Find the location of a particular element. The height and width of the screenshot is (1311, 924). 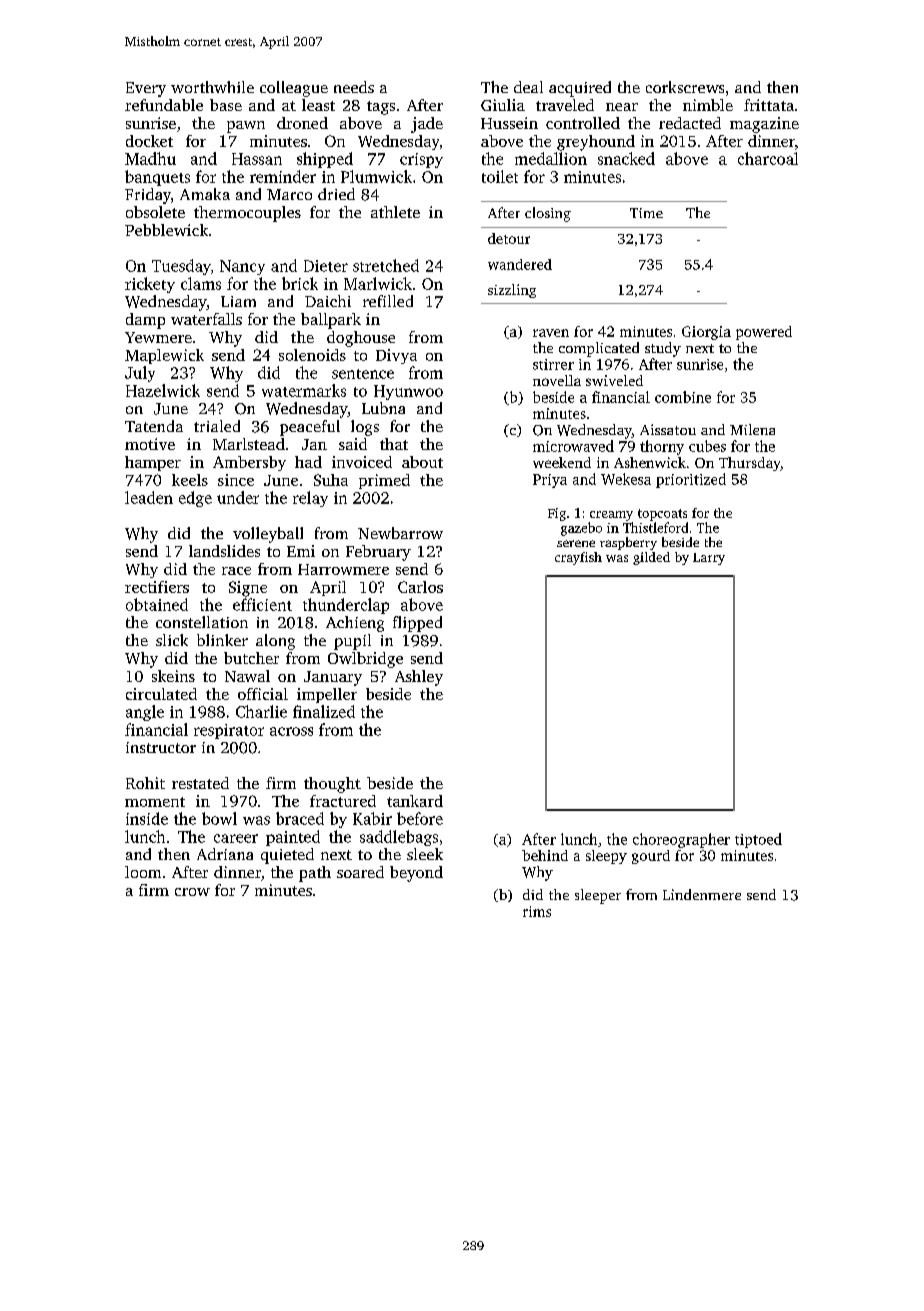

rectifiers is located at coordinates (157, 587).
